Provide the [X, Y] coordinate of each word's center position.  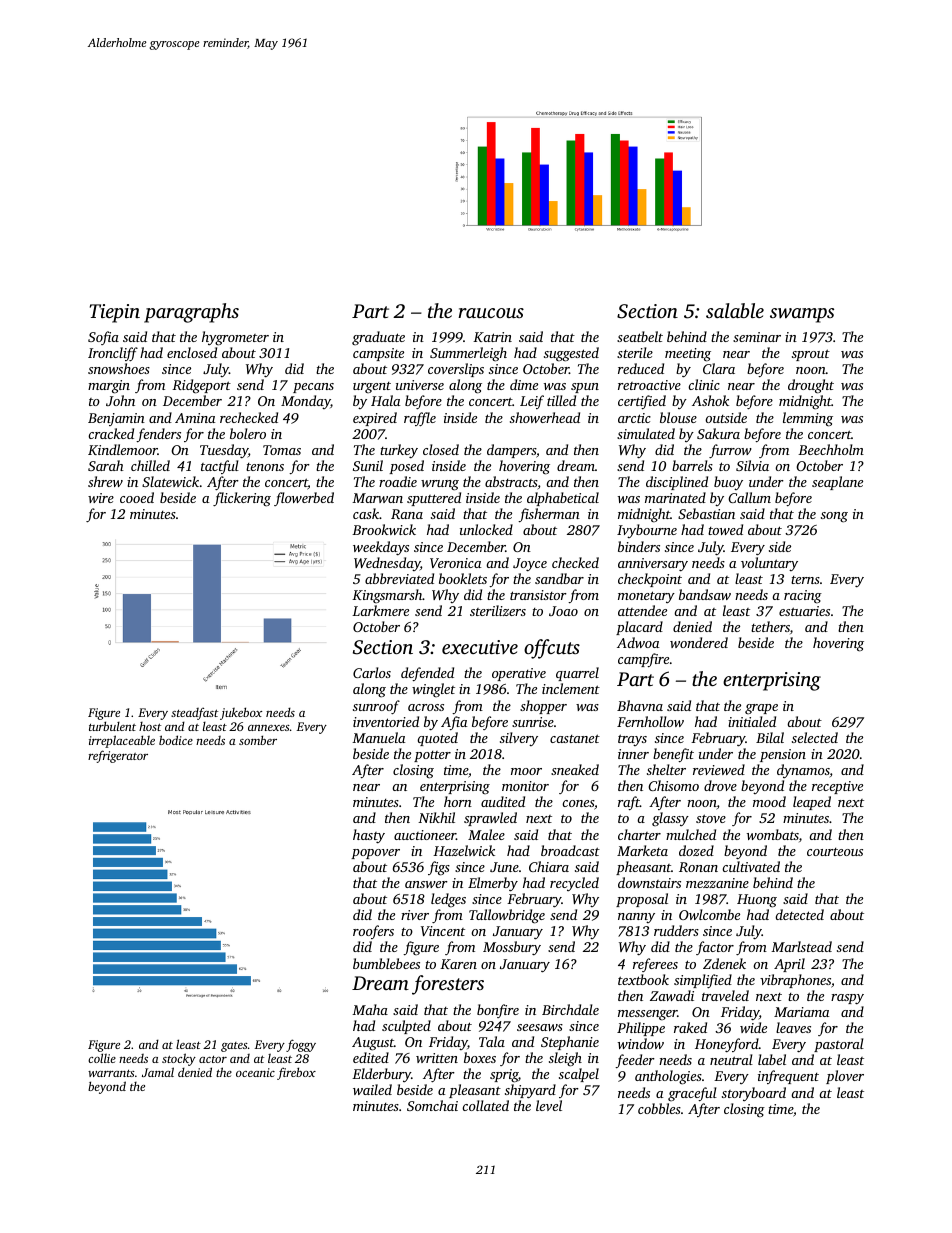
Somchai [432, 1105]
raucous [491, 313]
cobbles [659, 1108]
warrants [111, 1073]
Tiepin [115, 313]
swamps [802, 315]
